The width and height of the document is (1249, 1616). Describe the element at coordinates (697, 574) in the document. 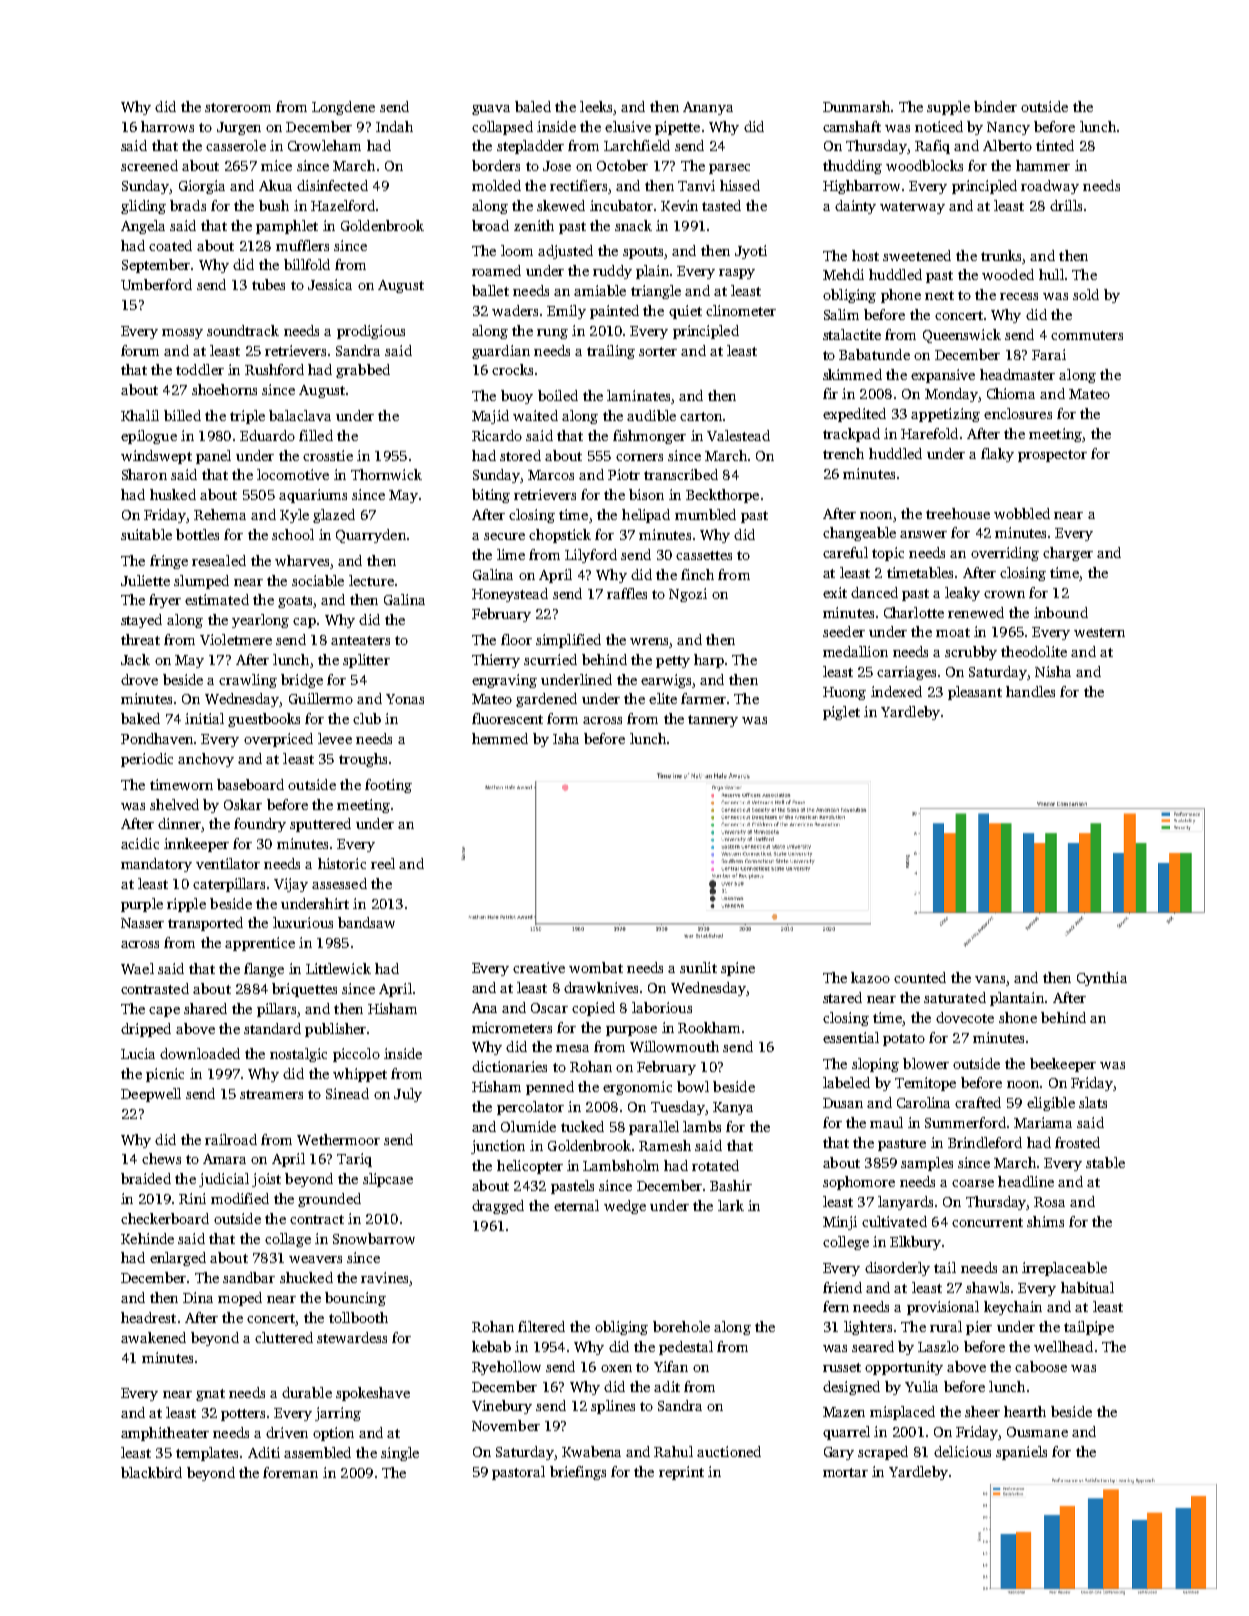

I see `finch` at that location.
